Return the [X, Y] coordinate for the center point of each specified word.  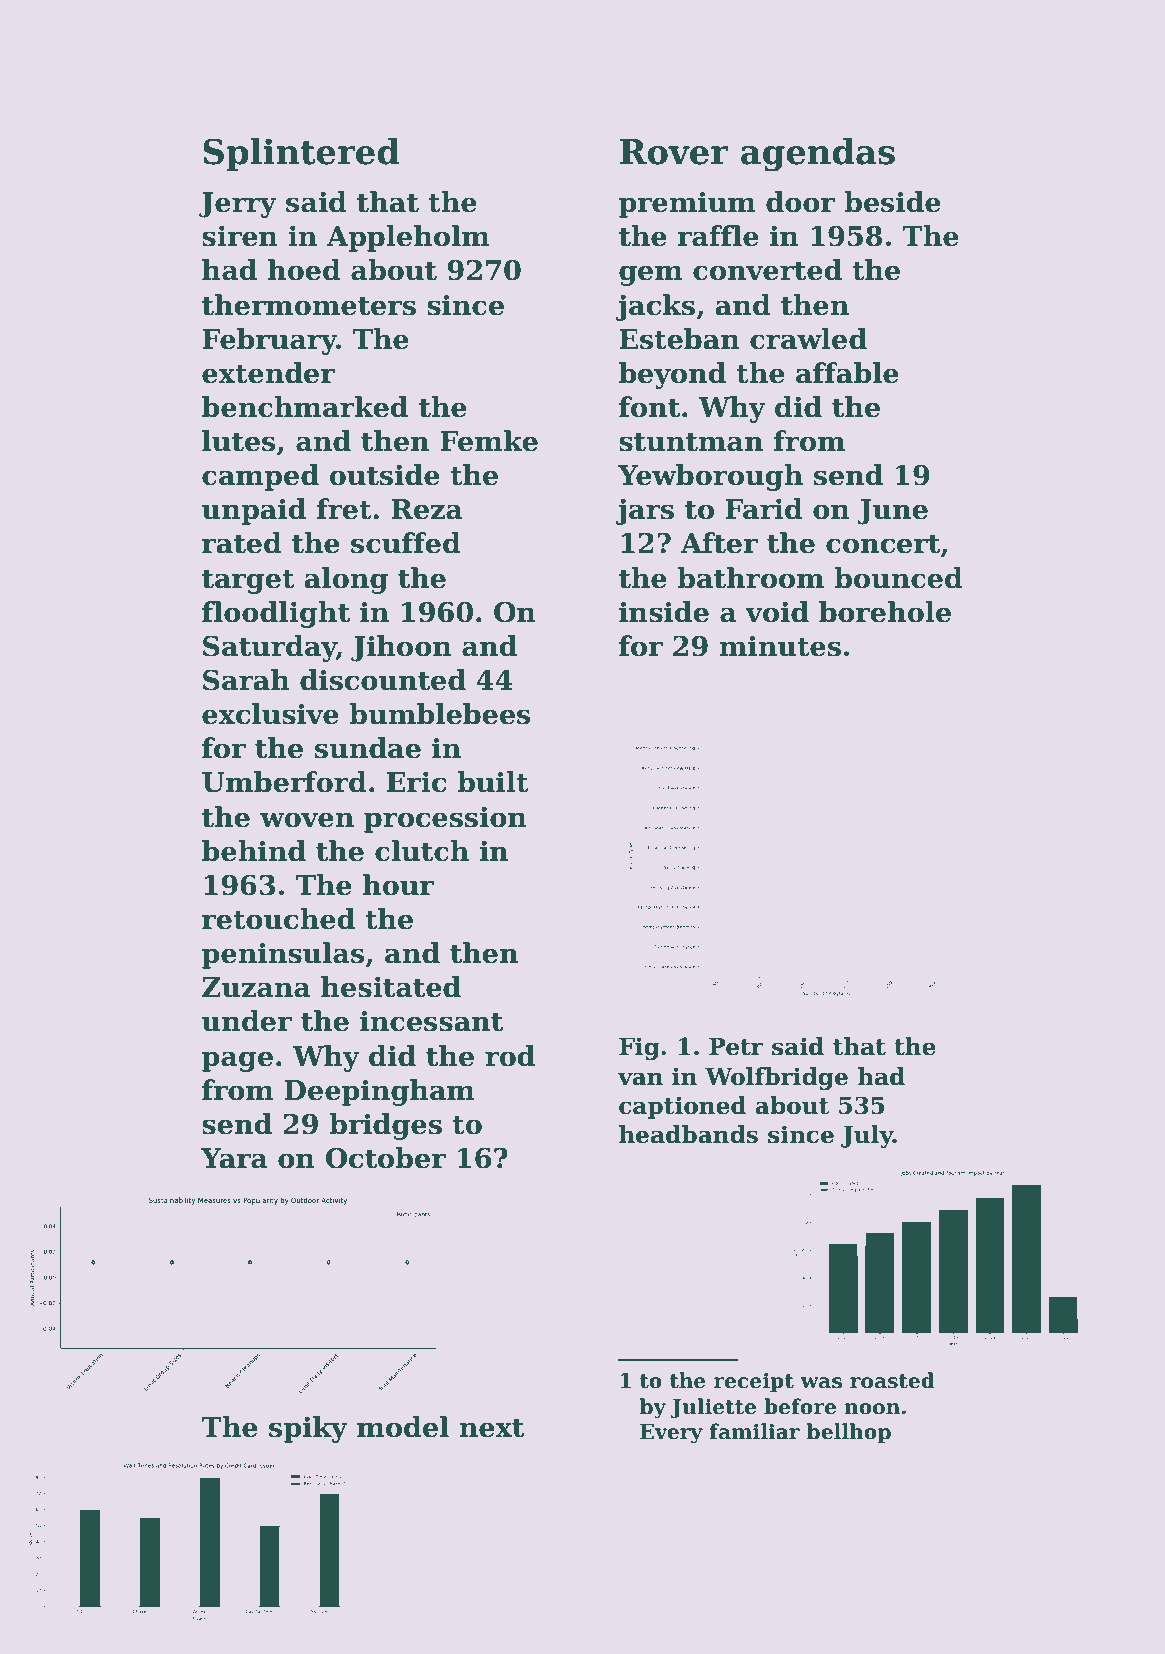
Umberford [284, 782]
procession [445, 820]
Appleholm [408, 238]
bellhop [849, 1433]
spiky [308, 1429]
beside [892, 202]
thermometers [309, 305]
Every [671, 1434]
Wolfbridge [776, 1078]
